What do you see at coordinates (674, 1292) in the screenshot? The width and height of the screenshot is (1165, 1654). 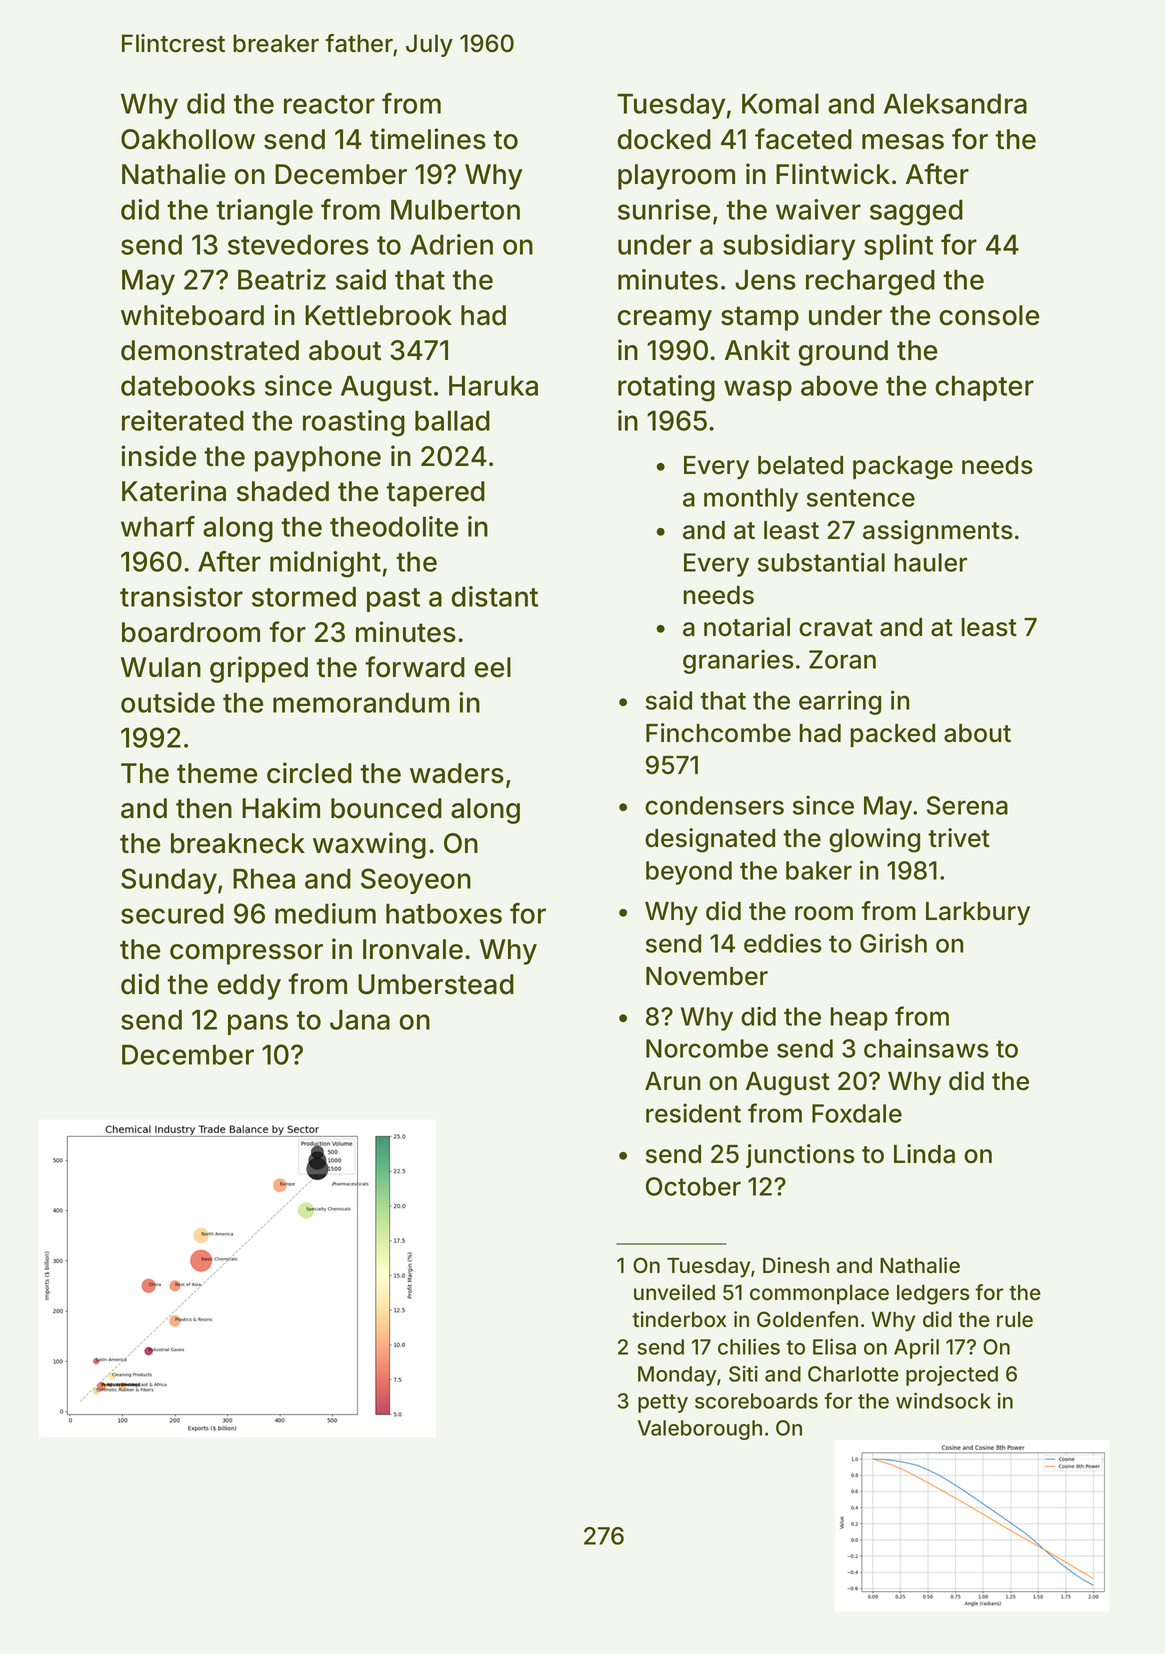 I see `unveiled` at bounding box center [674, 1292].
